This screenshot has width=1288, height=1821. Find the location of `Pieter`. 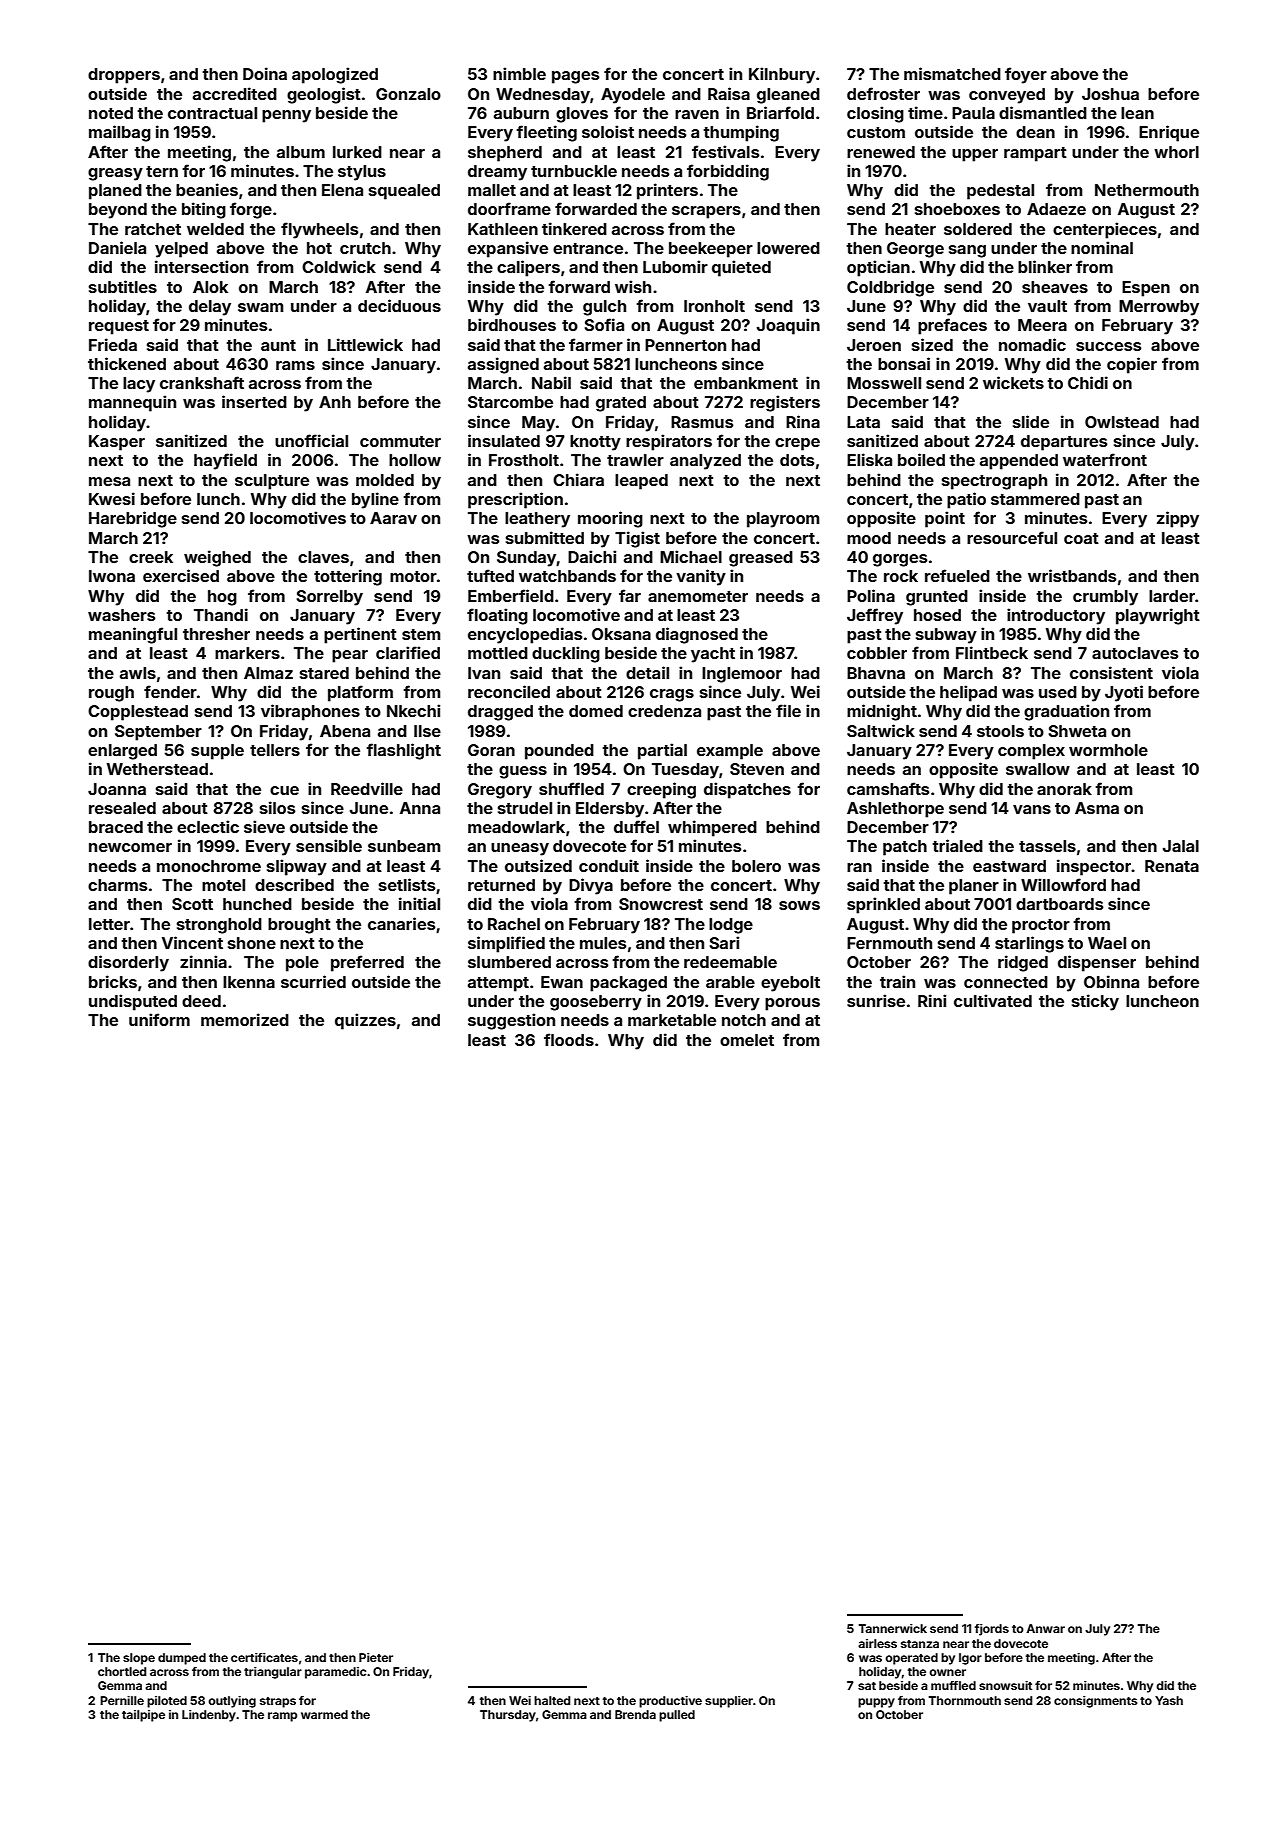

Pieter is located at coordinates (376, 1657).
